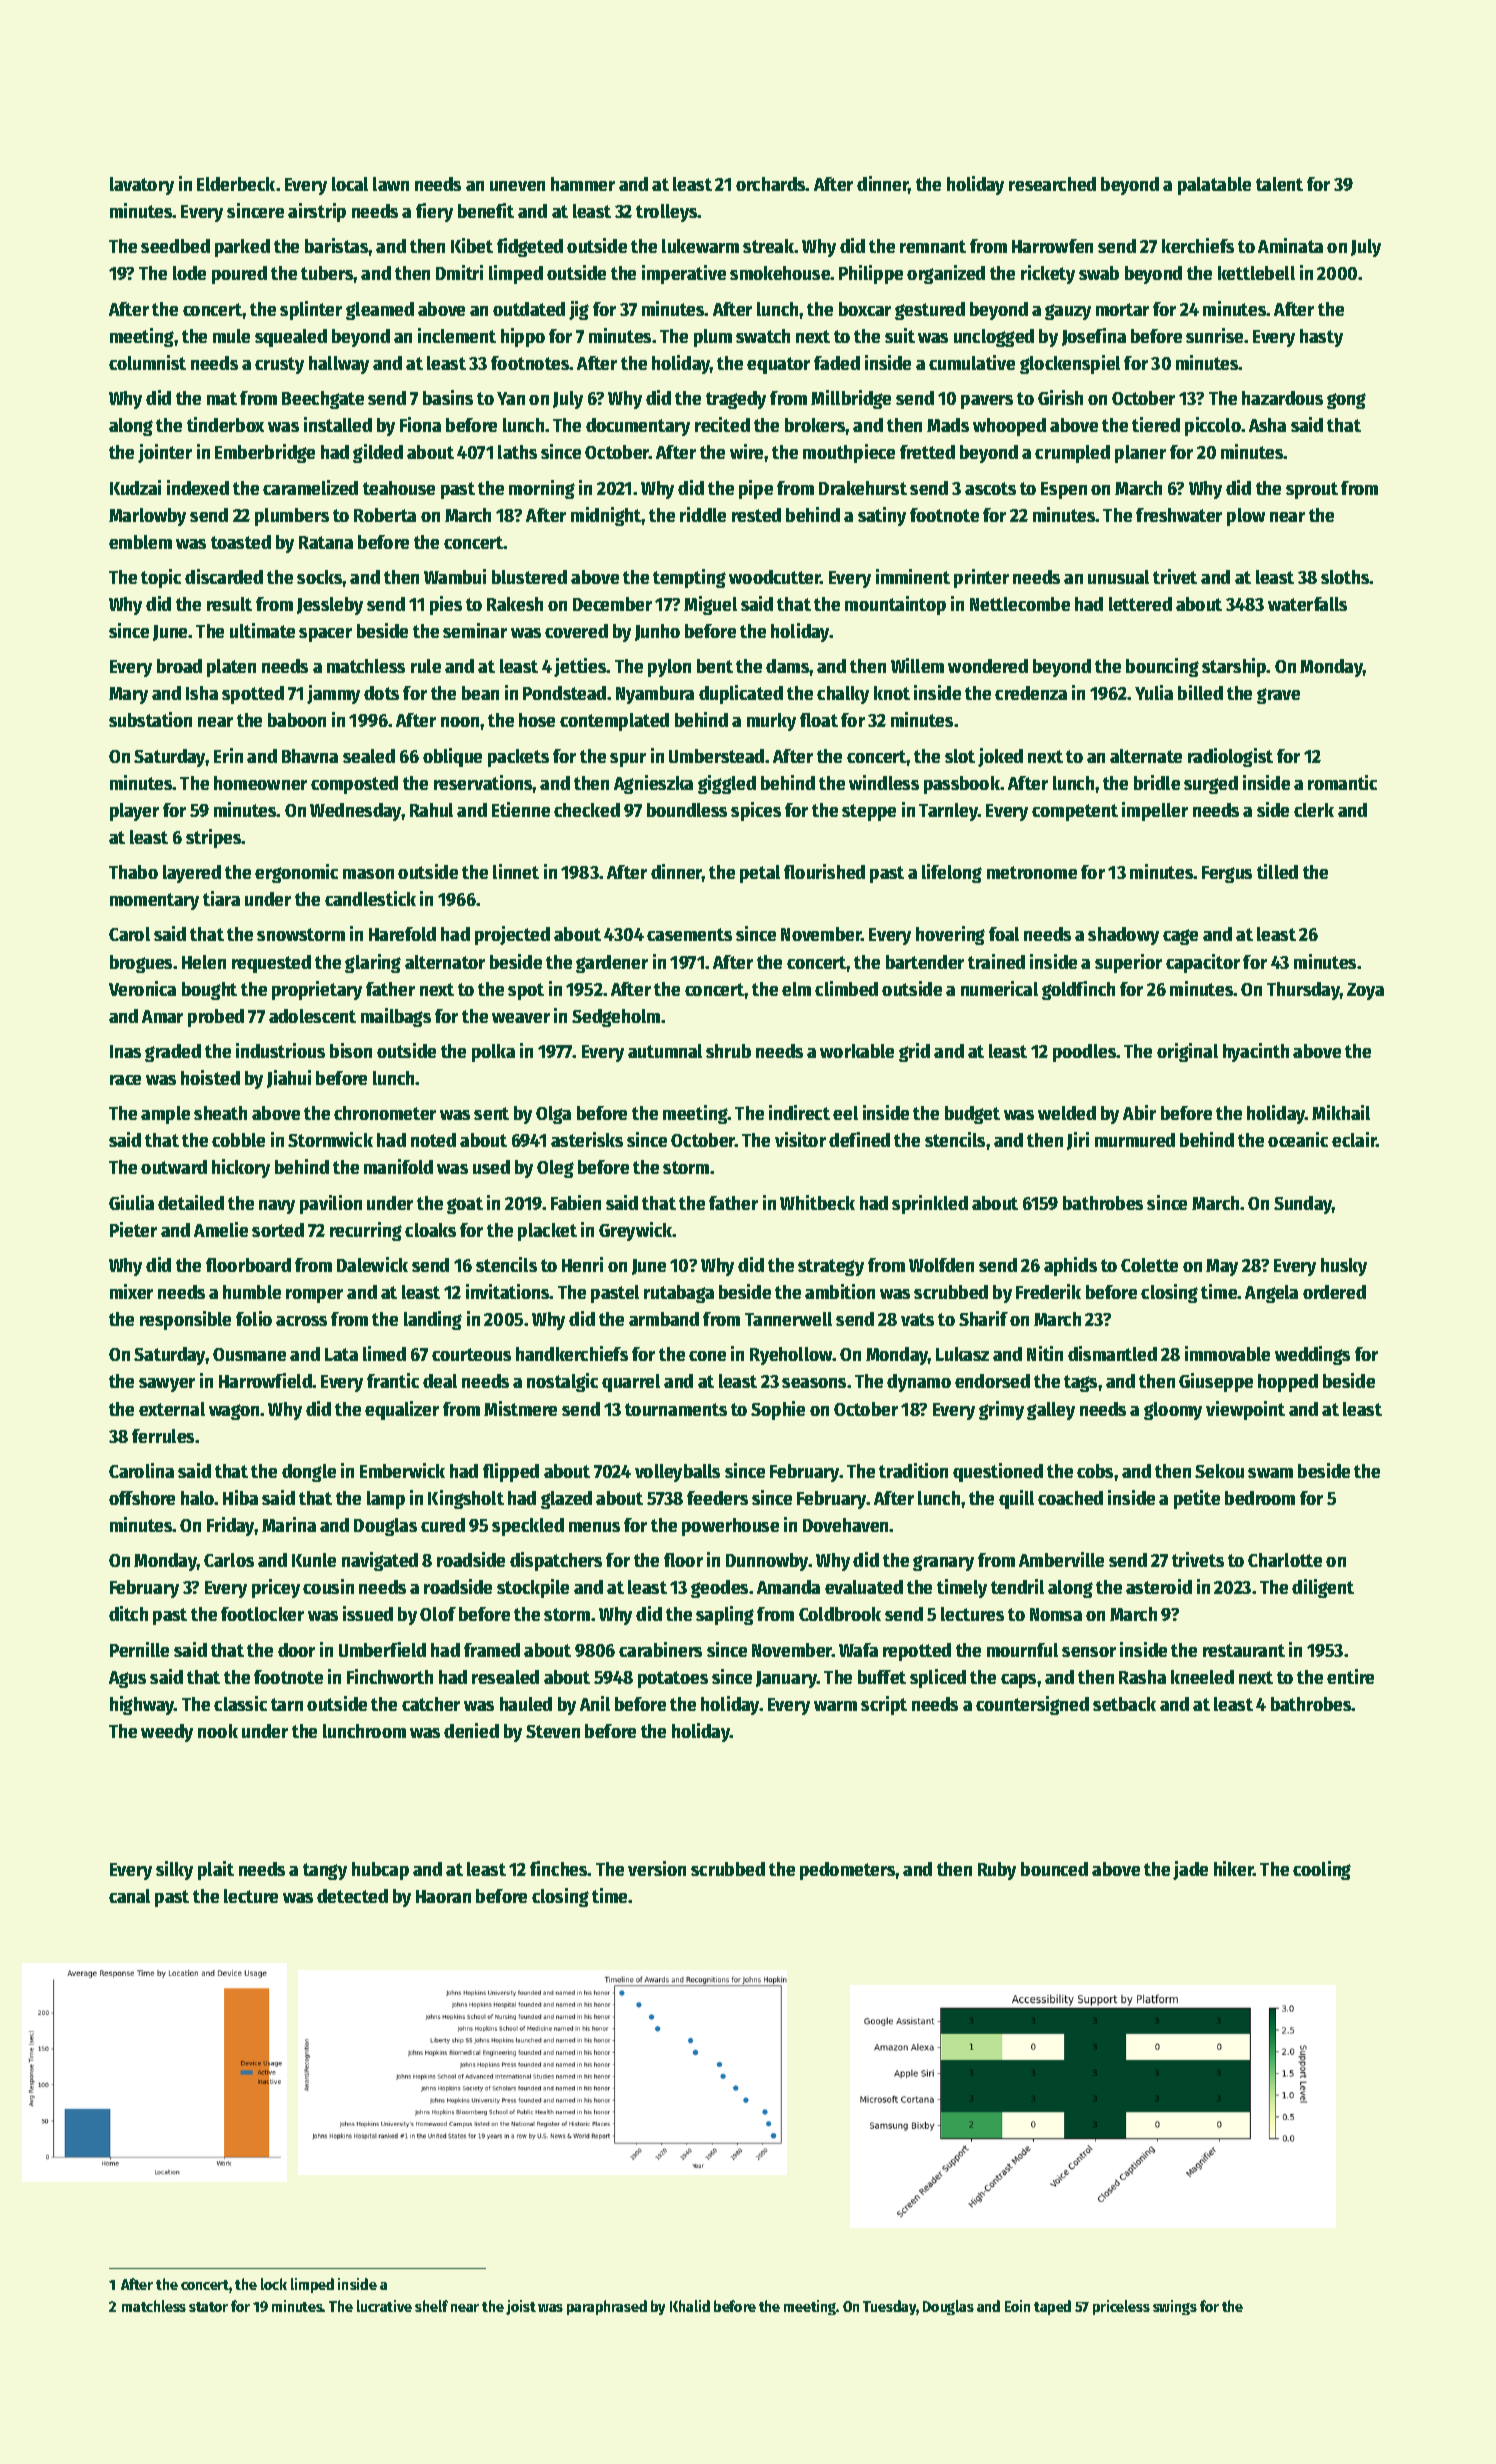  Describe the element at coordinates (234, 1412) in the screenshot. I see `wagon` at that location.
